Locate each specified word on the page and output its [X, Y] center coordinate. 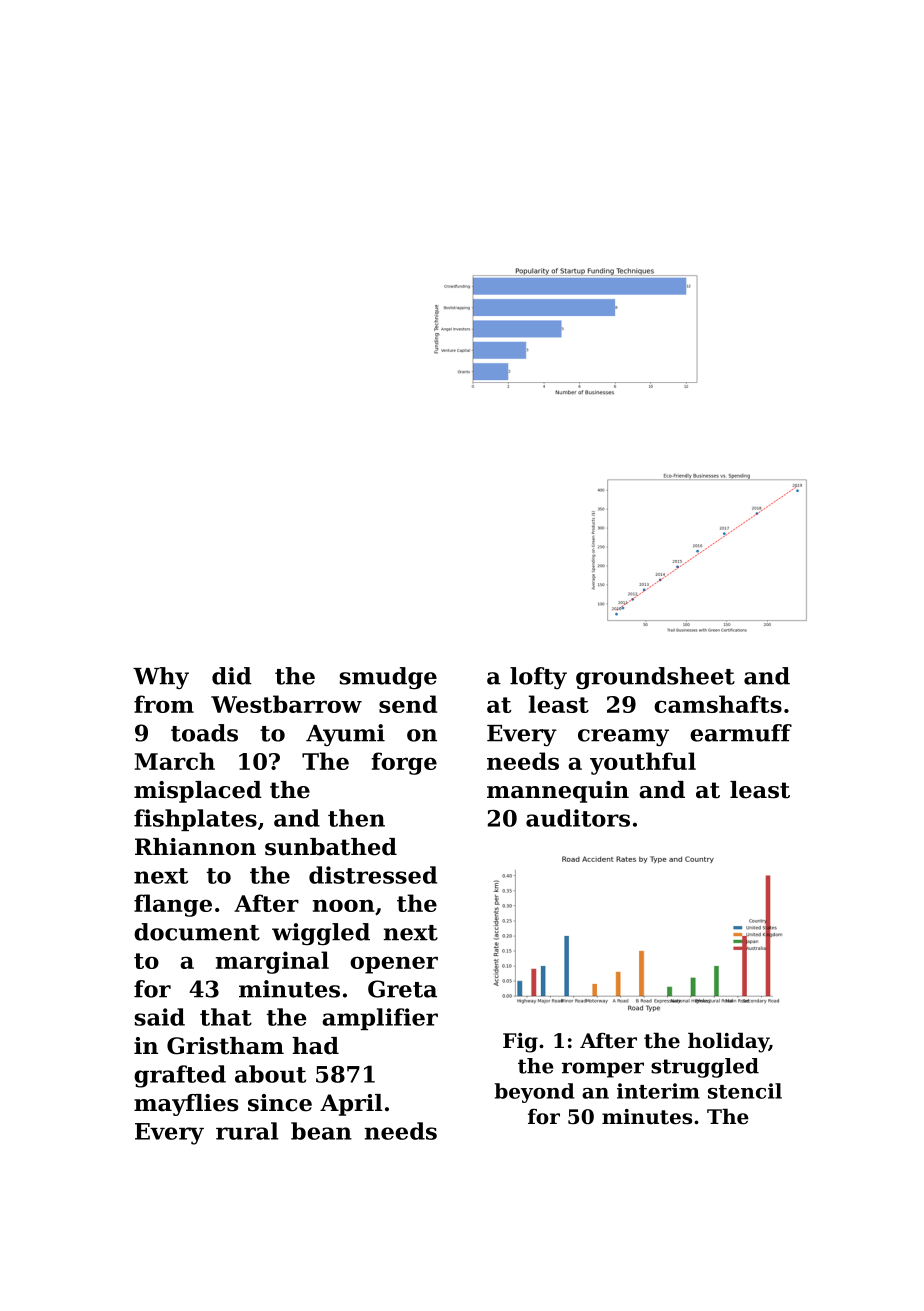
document [197, 932]
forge [404, 763]
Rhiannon [195, 847]
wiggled [321, 934]
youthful [643, 763]
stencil [745, 1091]
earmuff [741, 733]
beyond [534, 1093]
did [232, 676]
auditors [578, 818]
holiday [728, 1042]
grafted [180, 1076]
